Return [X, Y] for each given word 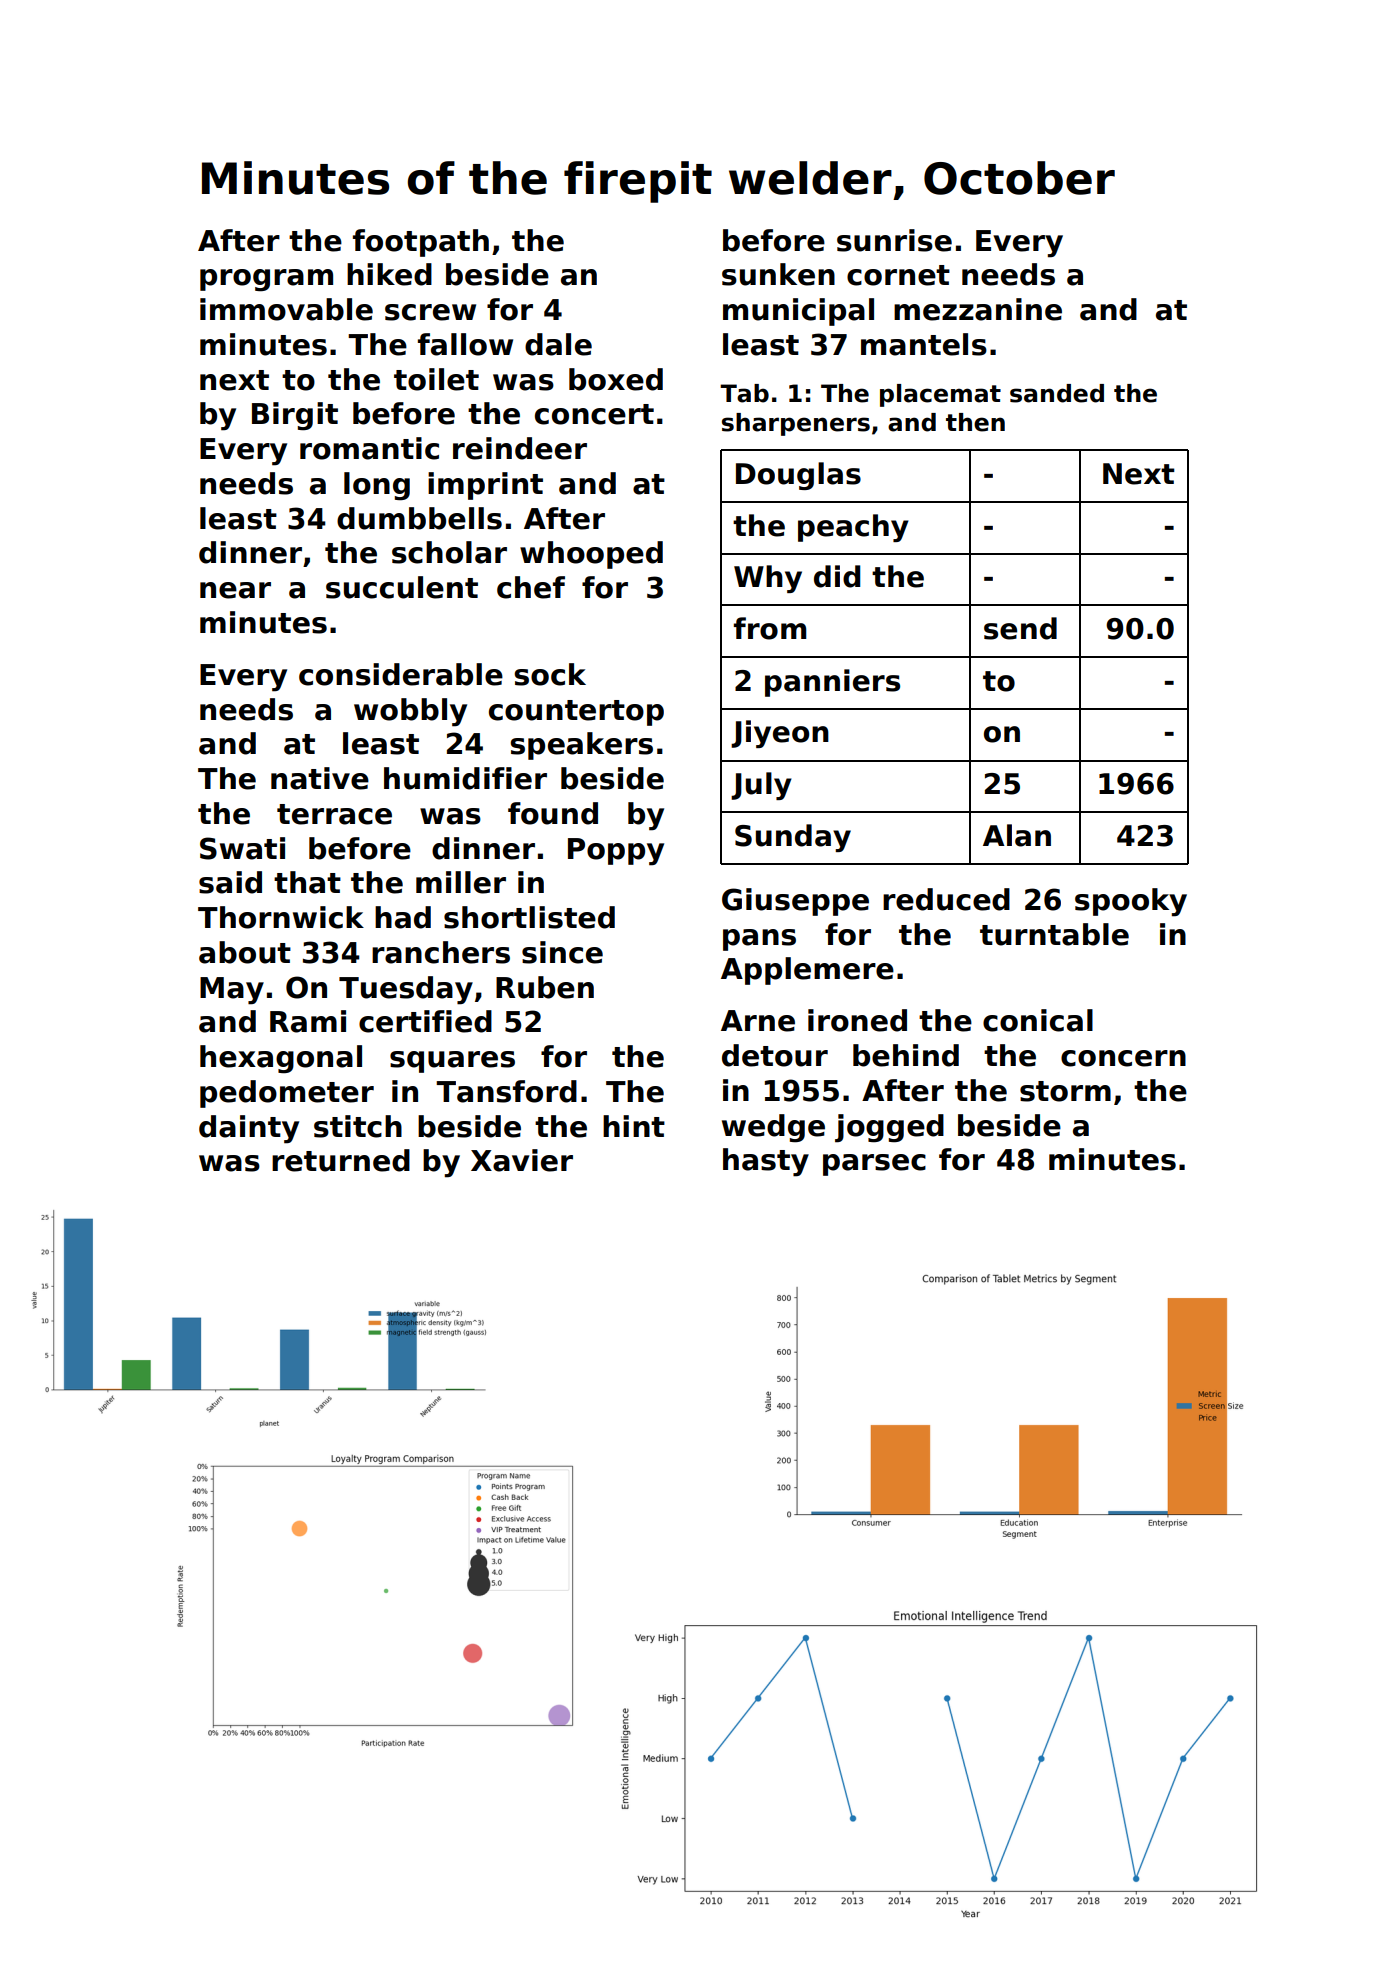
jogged [889, 1128]
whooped [591, 555]
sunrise [894, 240]
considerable [401, 674]
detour [775, 1055]
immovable [286, 309]
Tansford [506, 1091]
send [1020, 628]
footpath [421, 243]
